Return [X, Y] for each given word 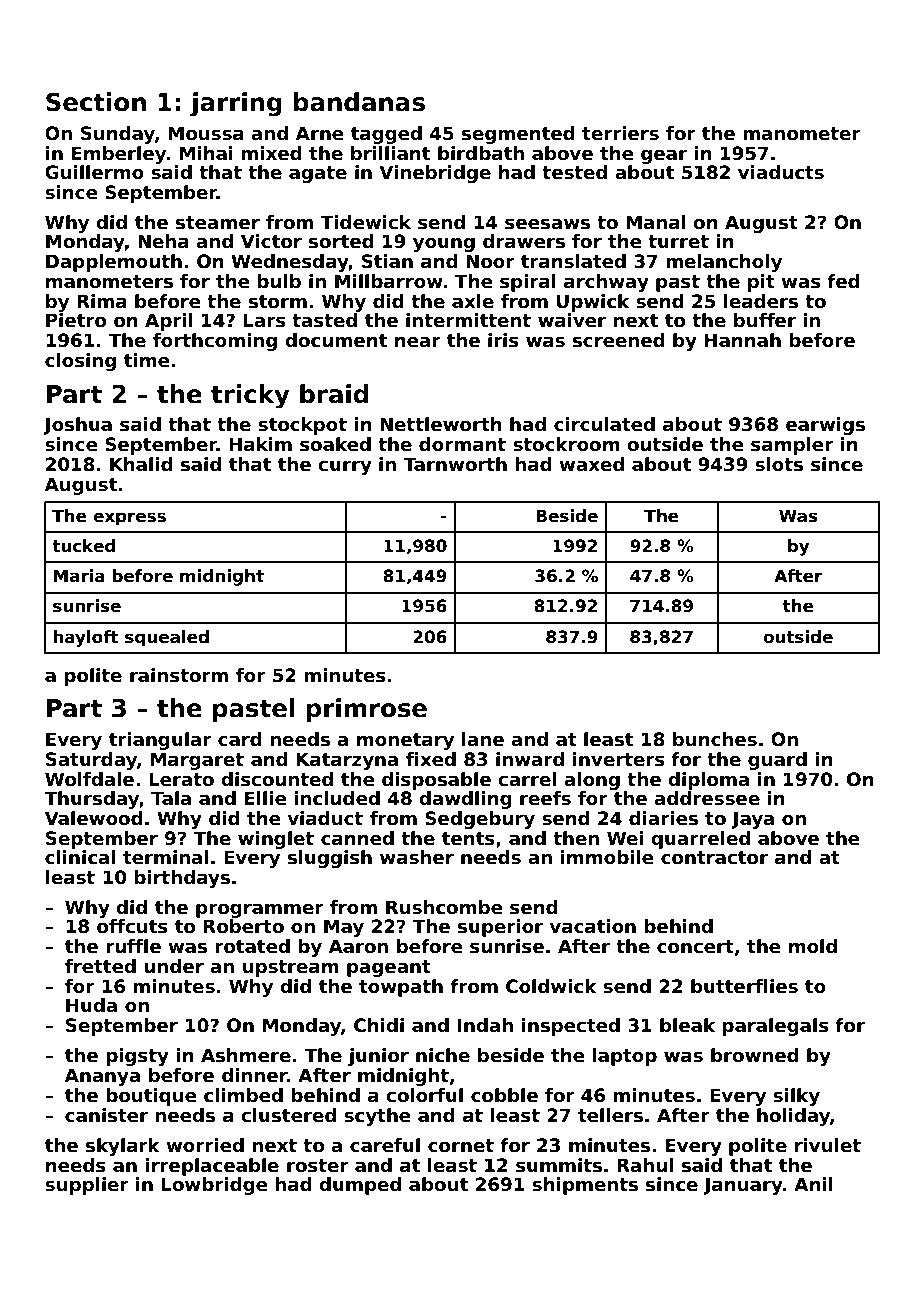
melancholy [724, 263]
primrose [366, 710]
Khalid [141, 464]
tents [468, 839]
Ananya [102, 1077]
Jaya [752, 820]
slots [779, 464]
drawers [524, 241]
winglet [276, 840]
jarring [236, 104]
